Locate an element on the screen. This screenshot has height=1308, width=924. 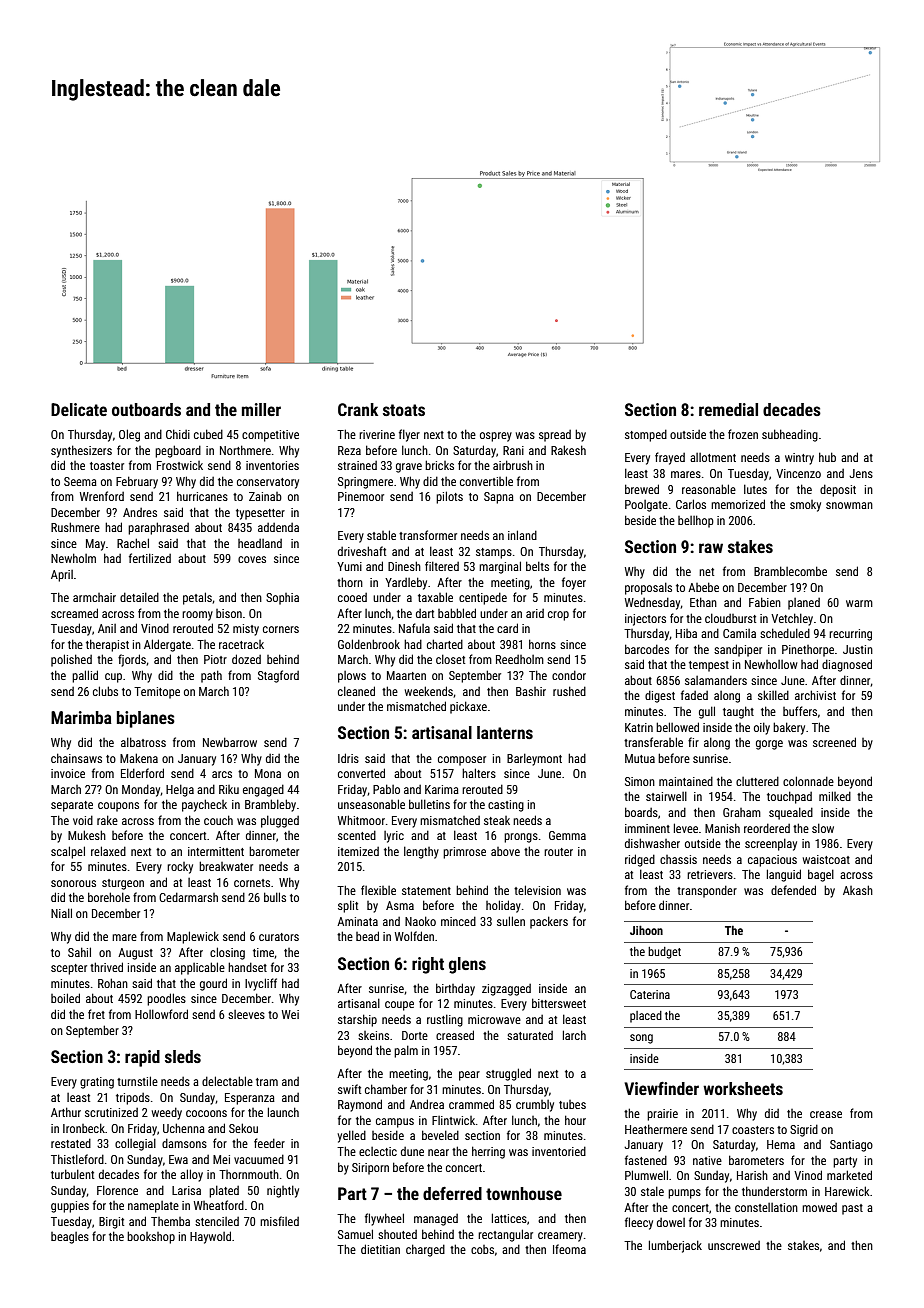
condor is located at coordinates (569, 675).
